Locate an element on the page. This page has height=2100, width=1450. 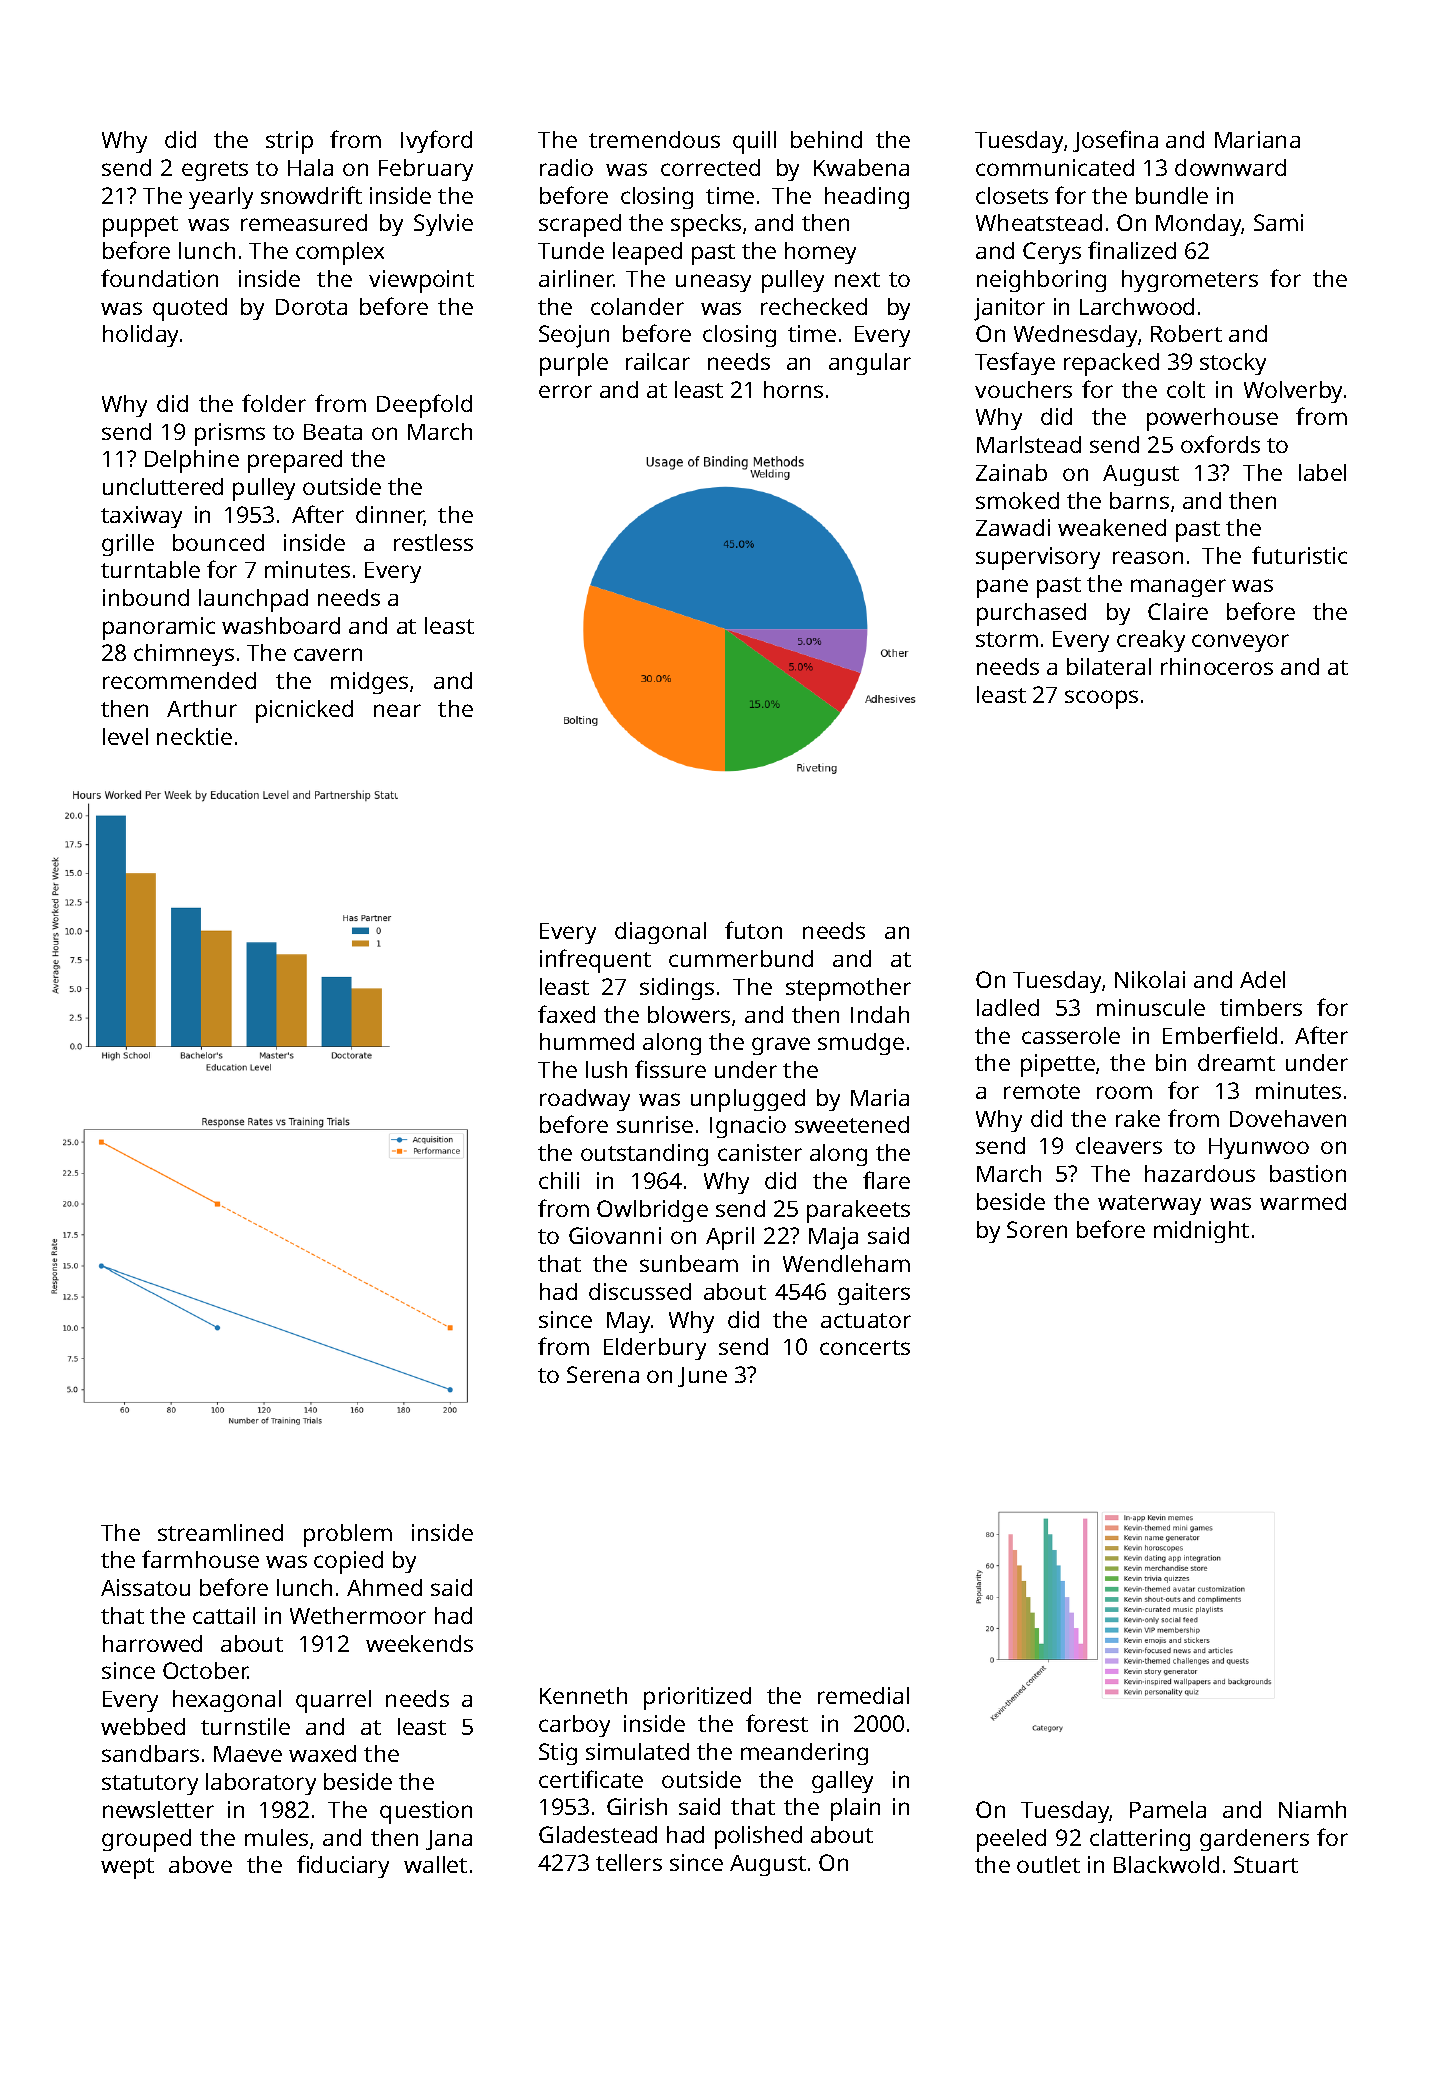
remedial is located at coordinates (863, 1695).
